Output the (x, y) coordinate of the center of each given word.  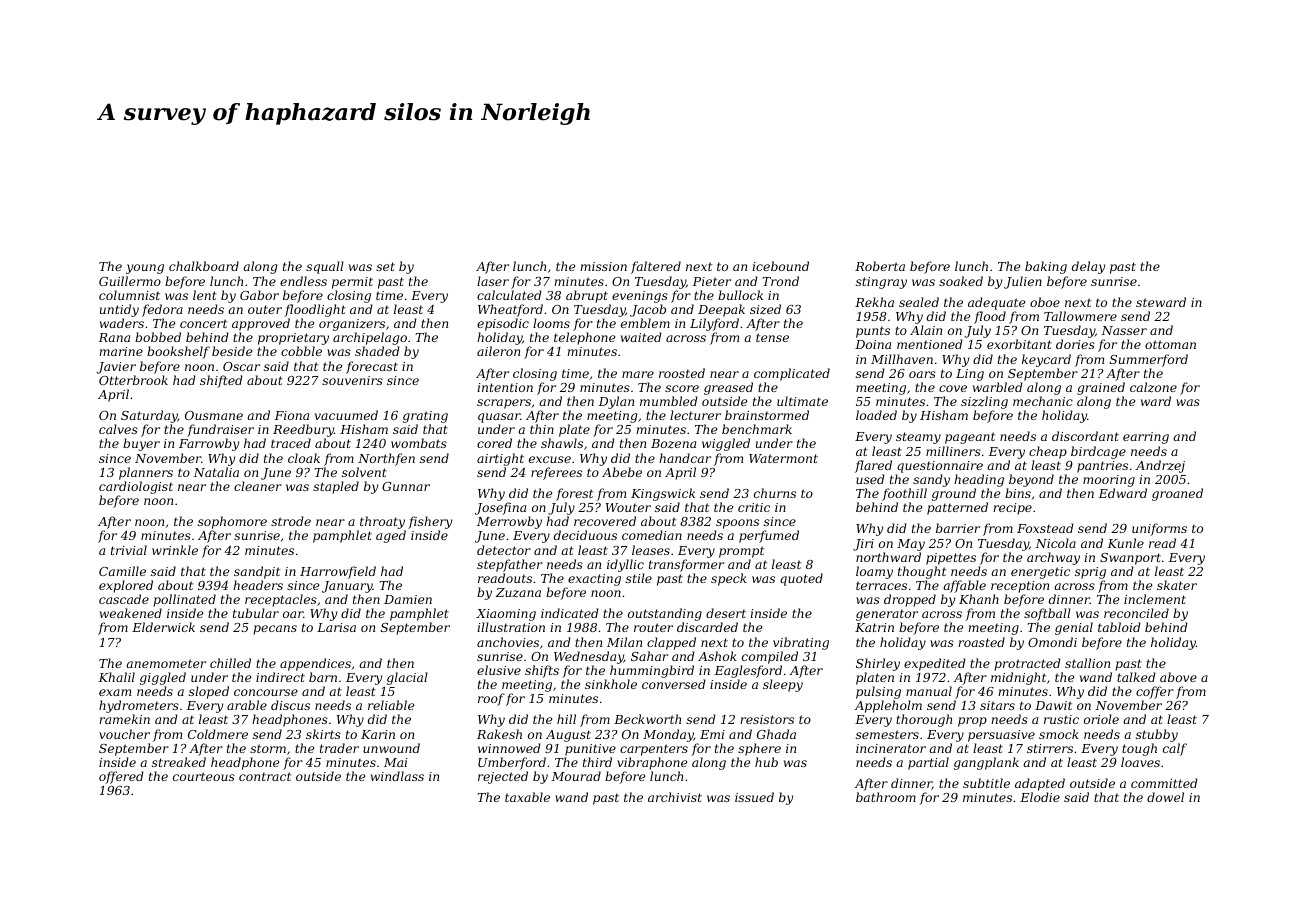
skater (1177, 585)
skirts (323, 734)
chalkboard (204, 266)
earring (1146, 438)
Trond (780, 281)
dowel (1165, 797)
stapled (336, 487)
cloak (304, 458)
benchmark (757, 429)
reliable (391, 705)
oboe (1045, 302)
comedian (652, 535)
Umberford (512, 763)
